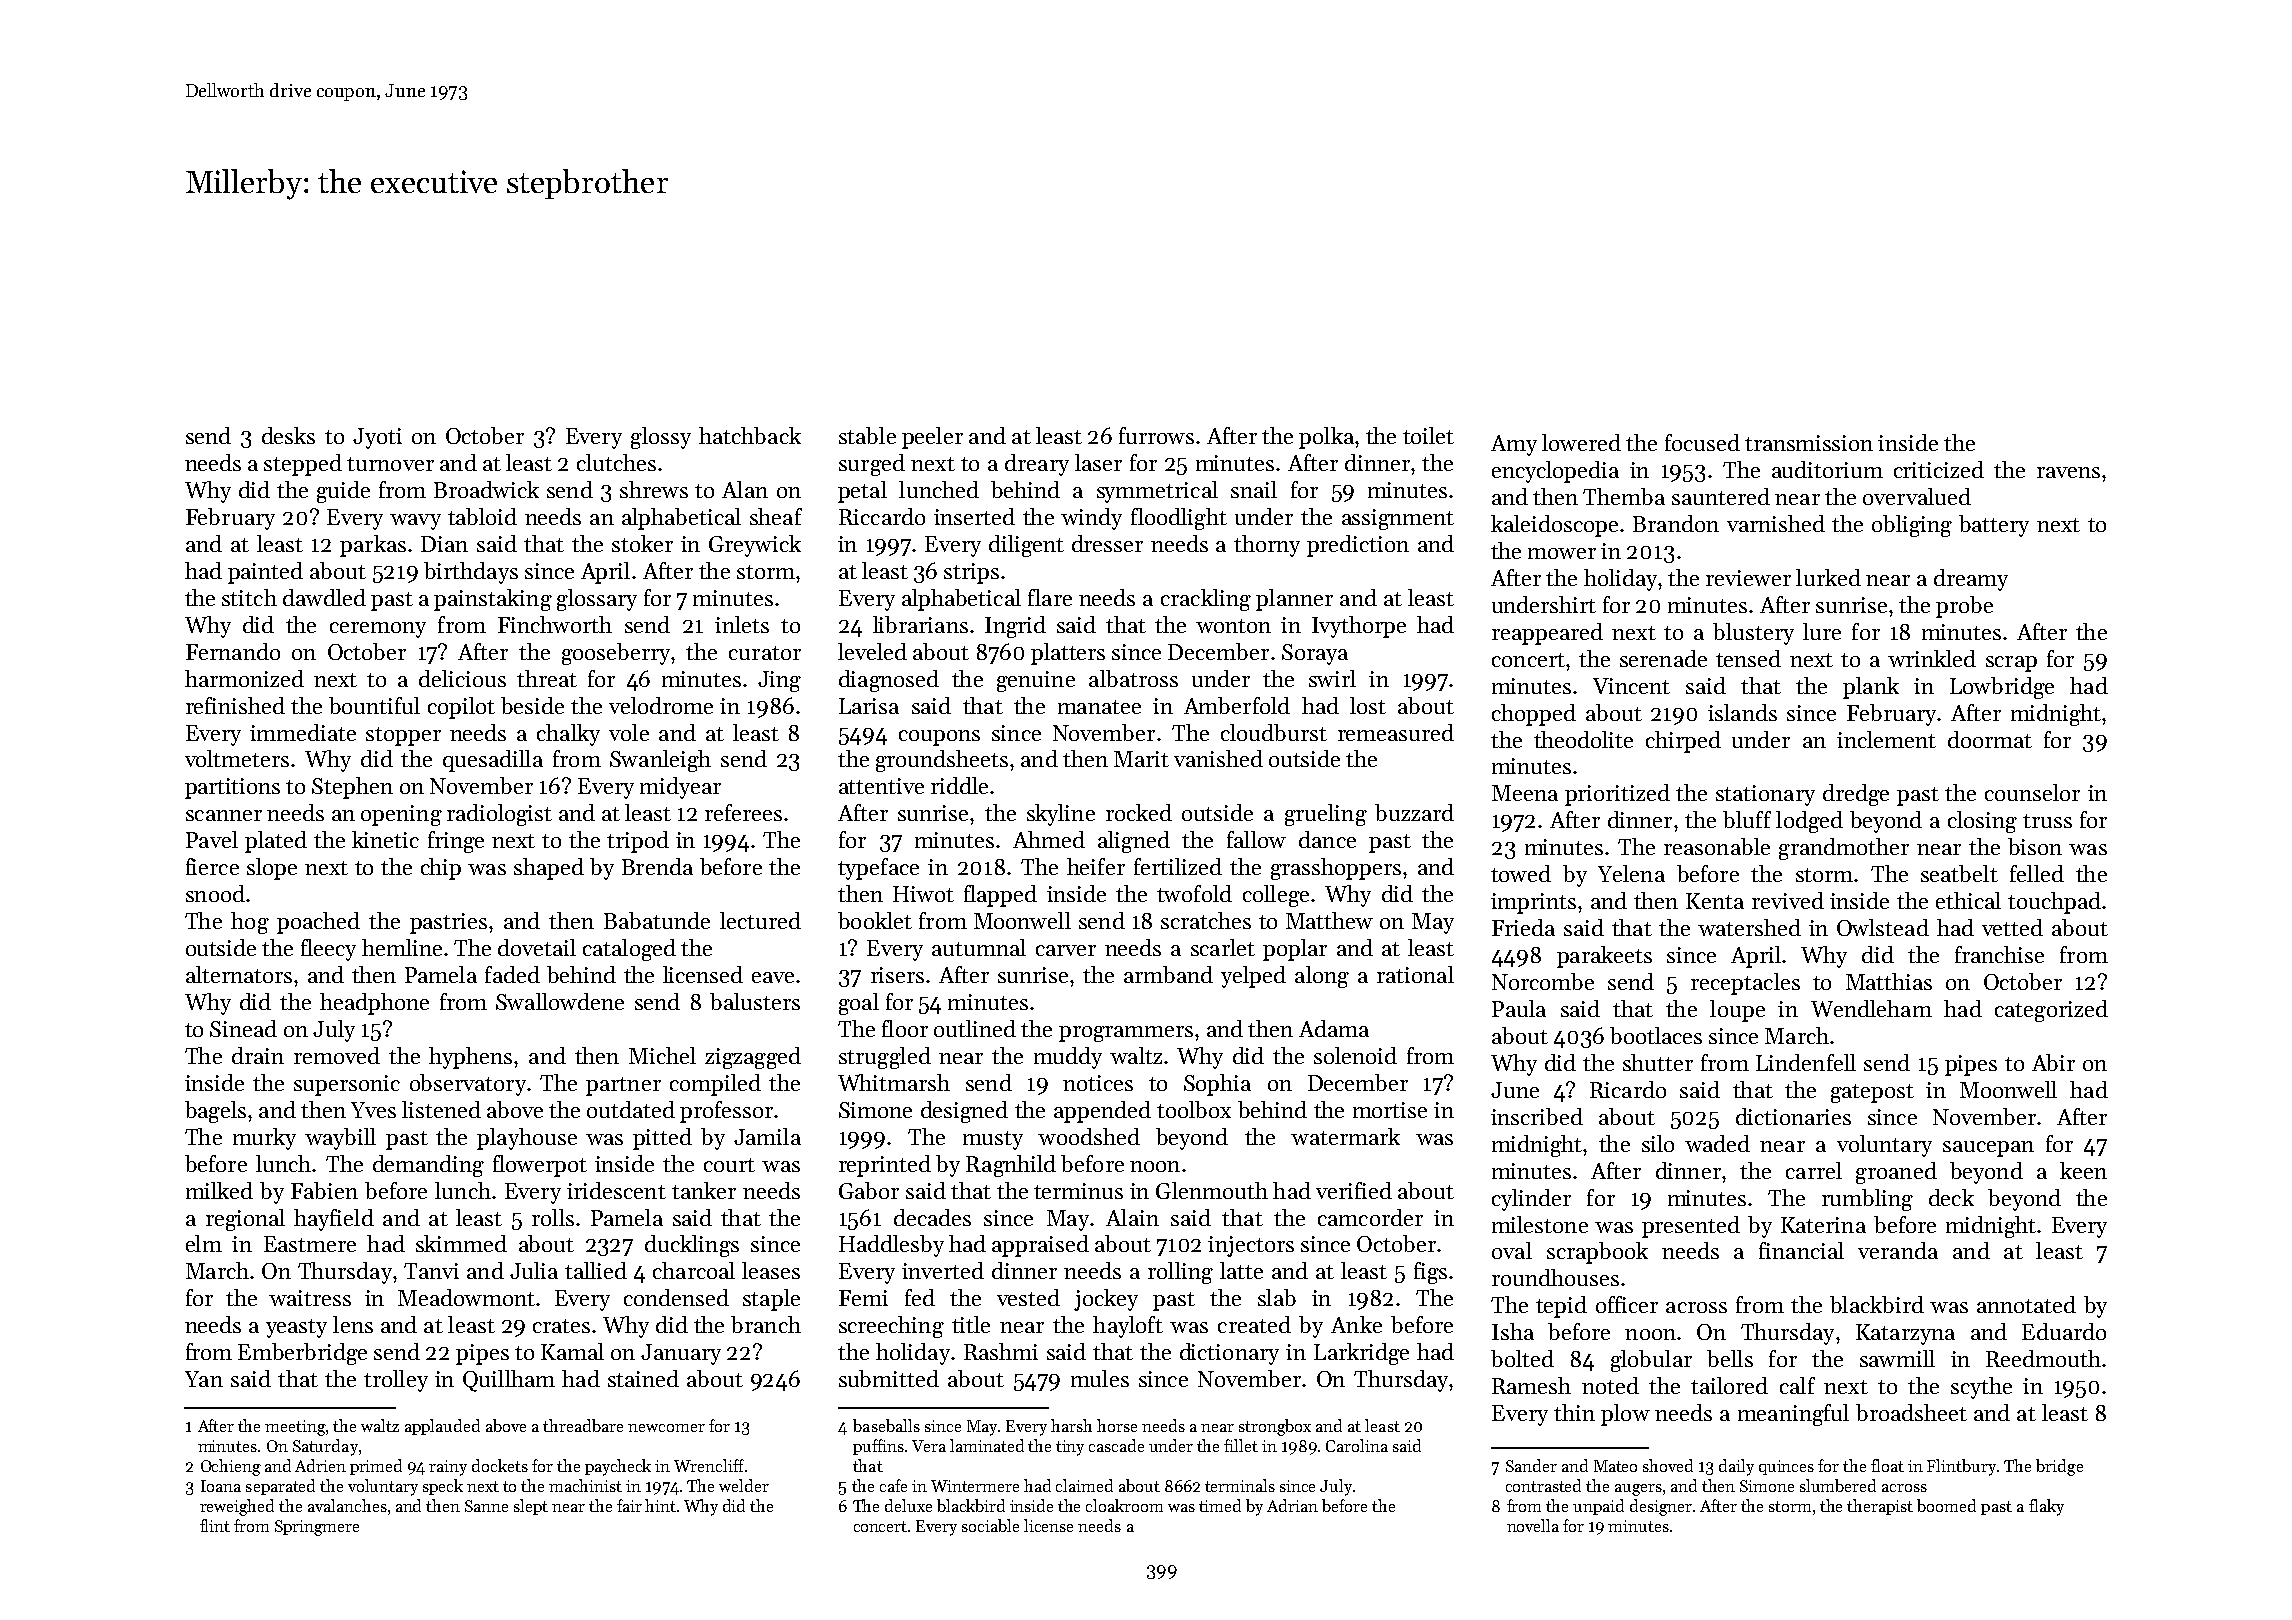 This document has width=2292, height=1620. I want to click on manatee, so click(1099, 707).
